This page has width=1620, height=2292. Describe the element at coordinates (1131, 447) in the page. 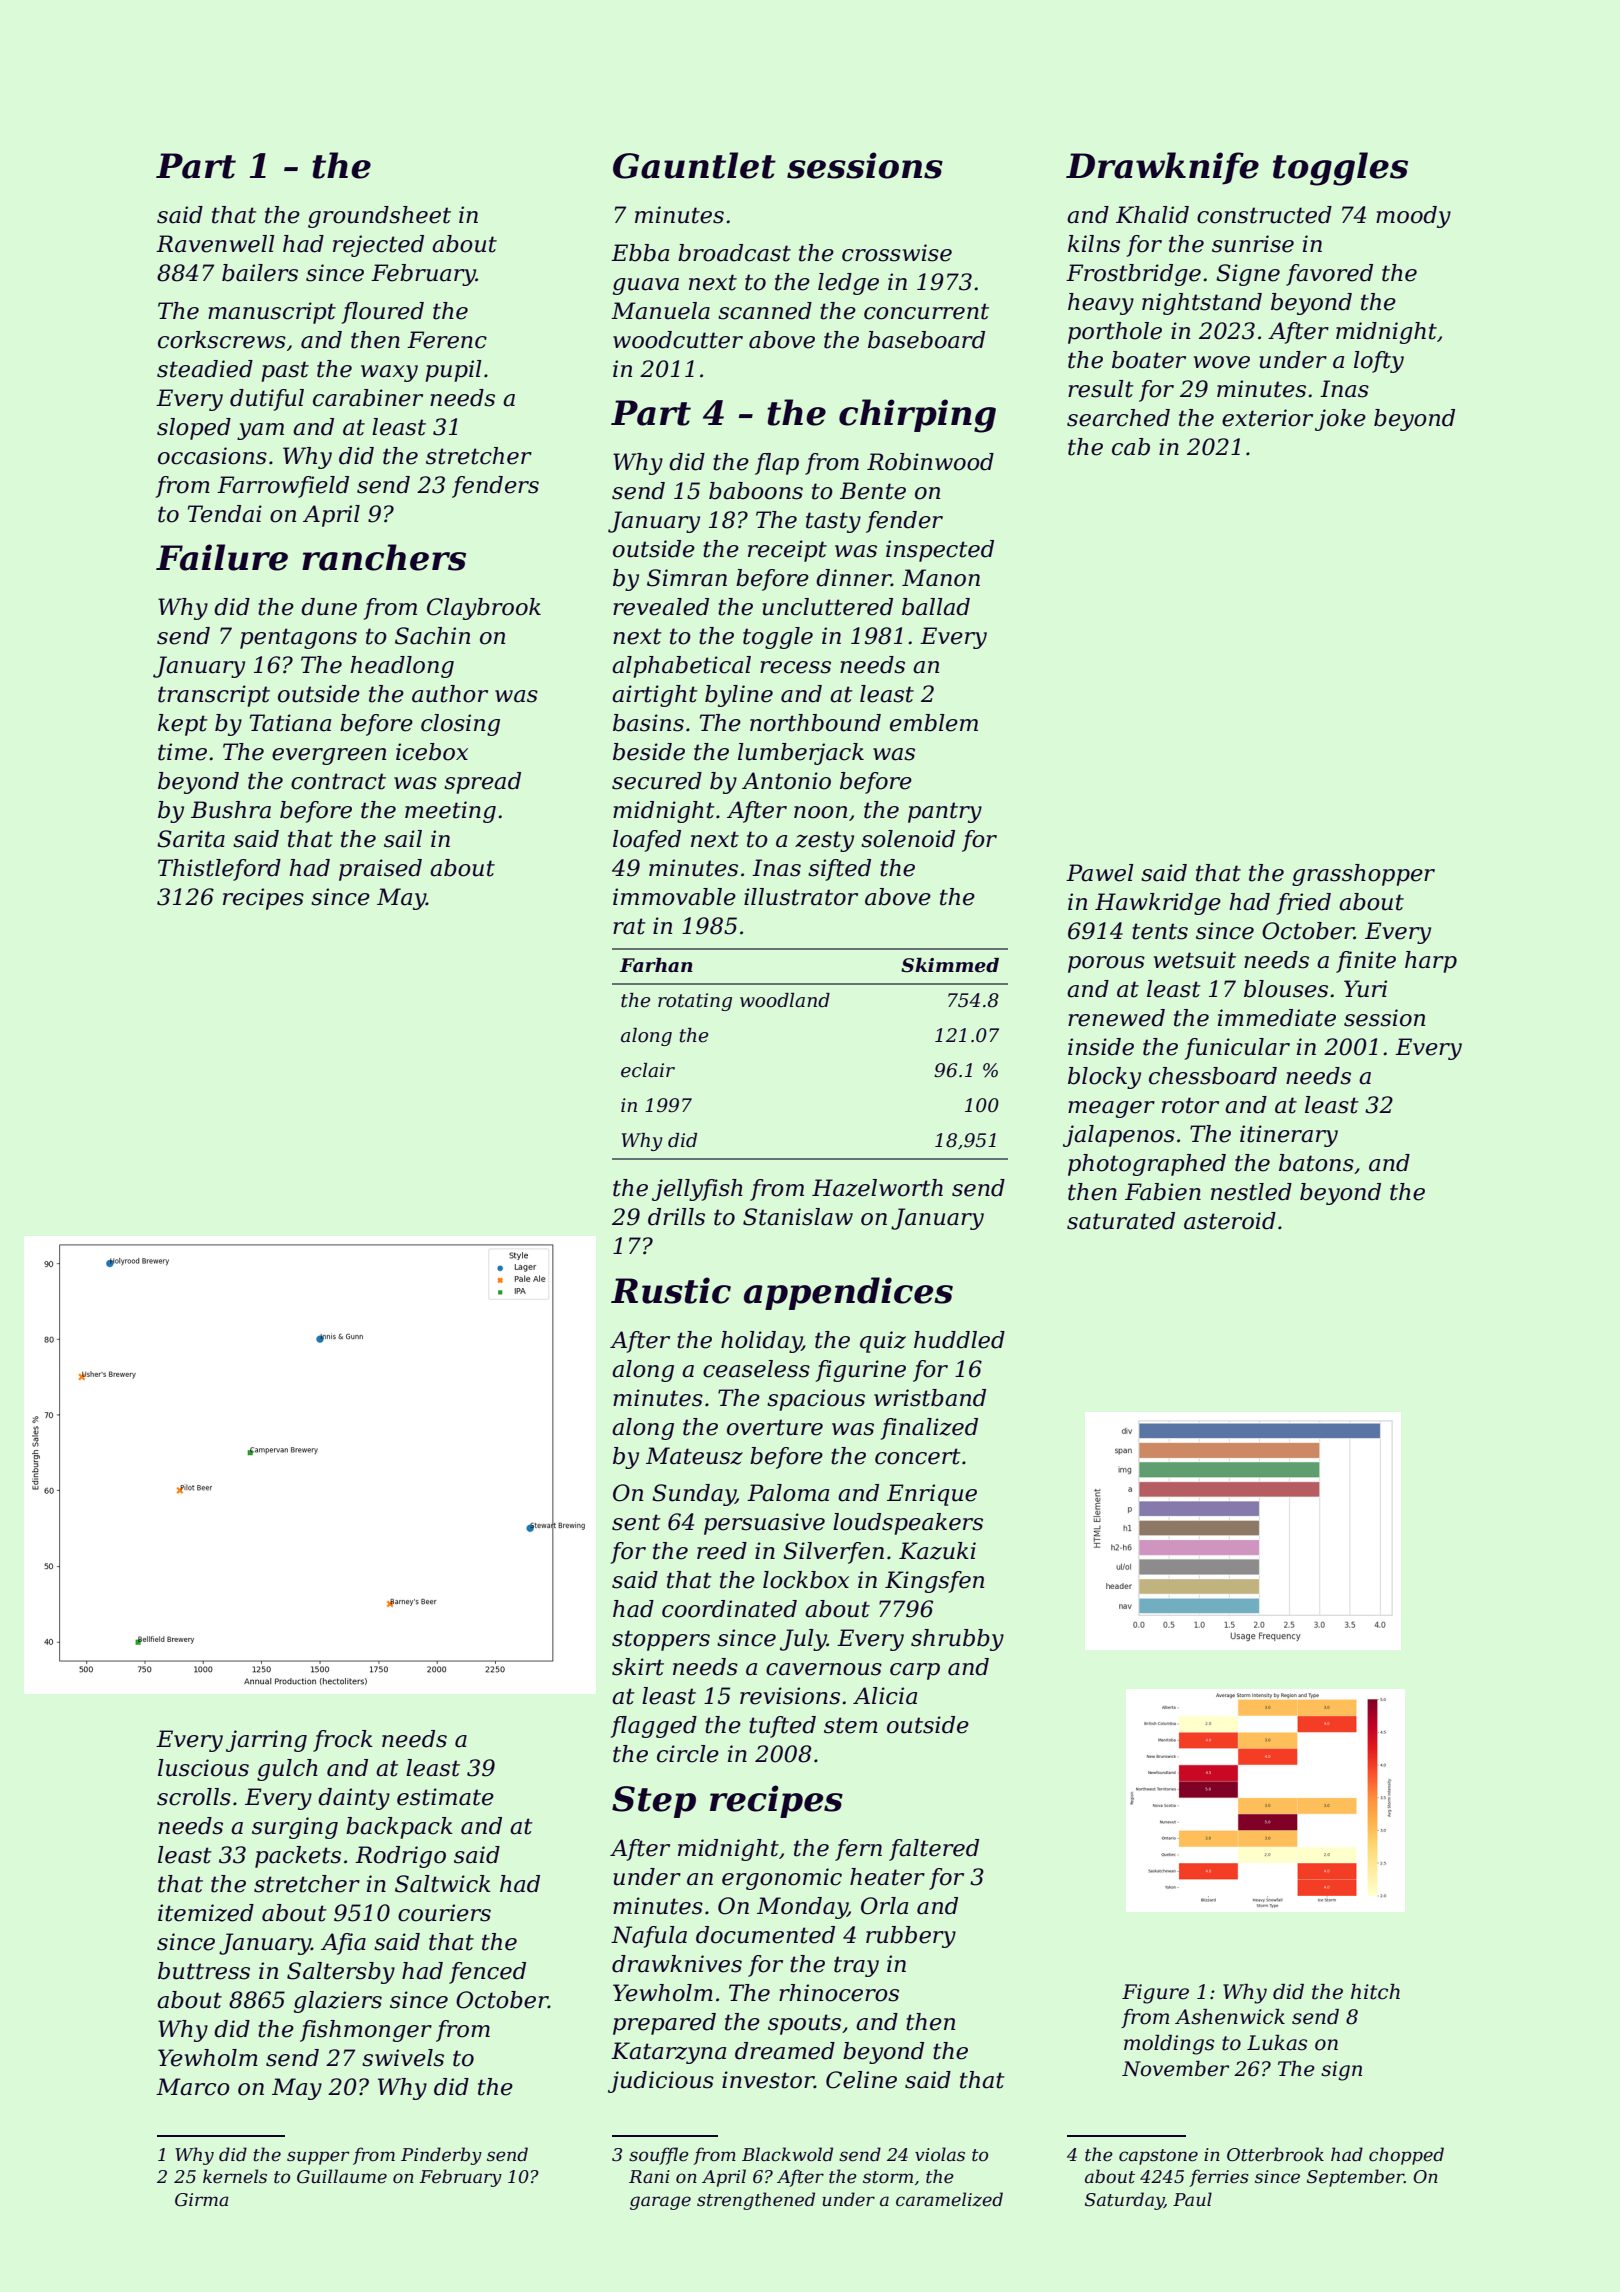

I see `cab` at that location.
